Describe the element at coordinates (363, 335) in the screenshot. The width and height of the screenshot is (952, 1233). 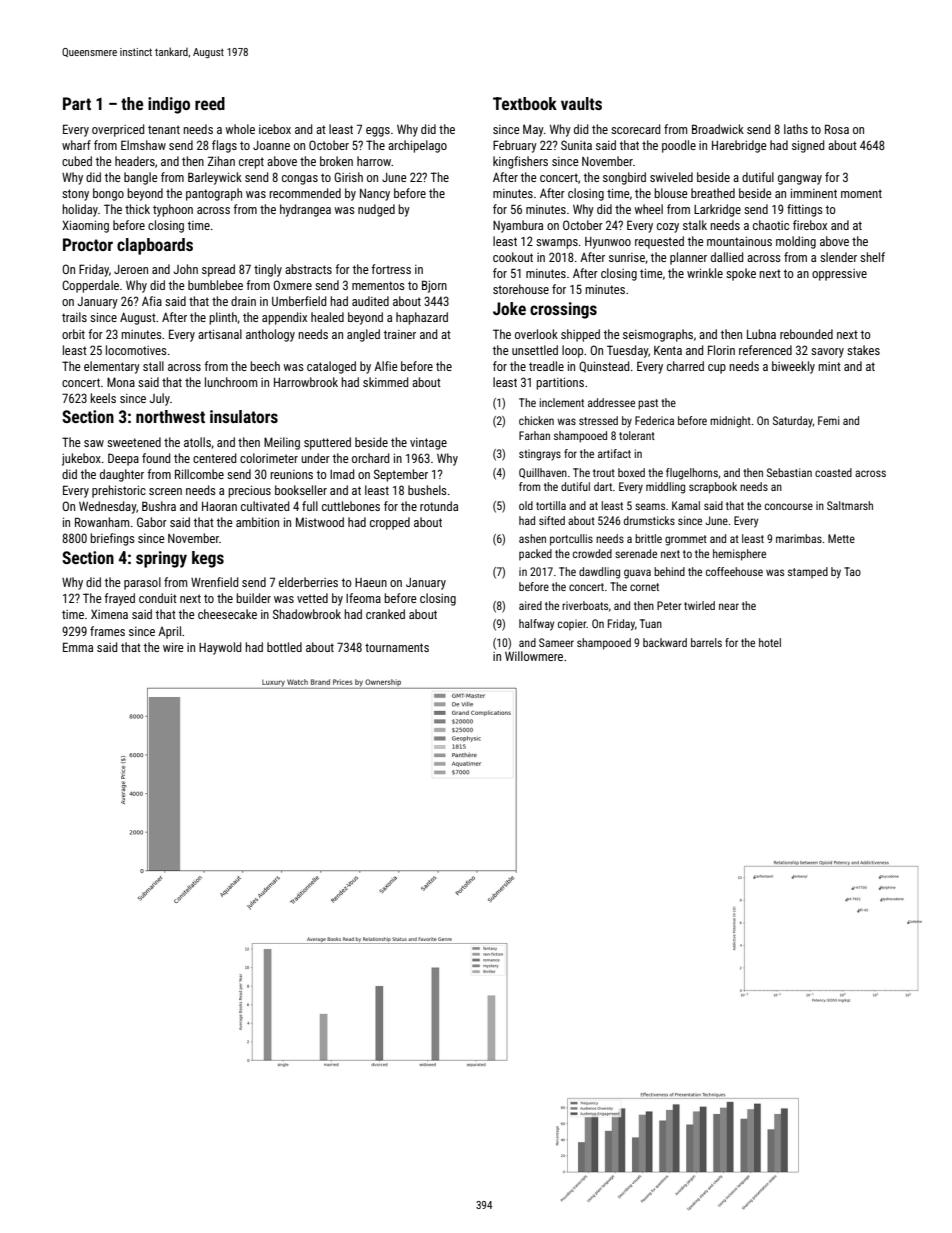
I see `angled` at that location.
